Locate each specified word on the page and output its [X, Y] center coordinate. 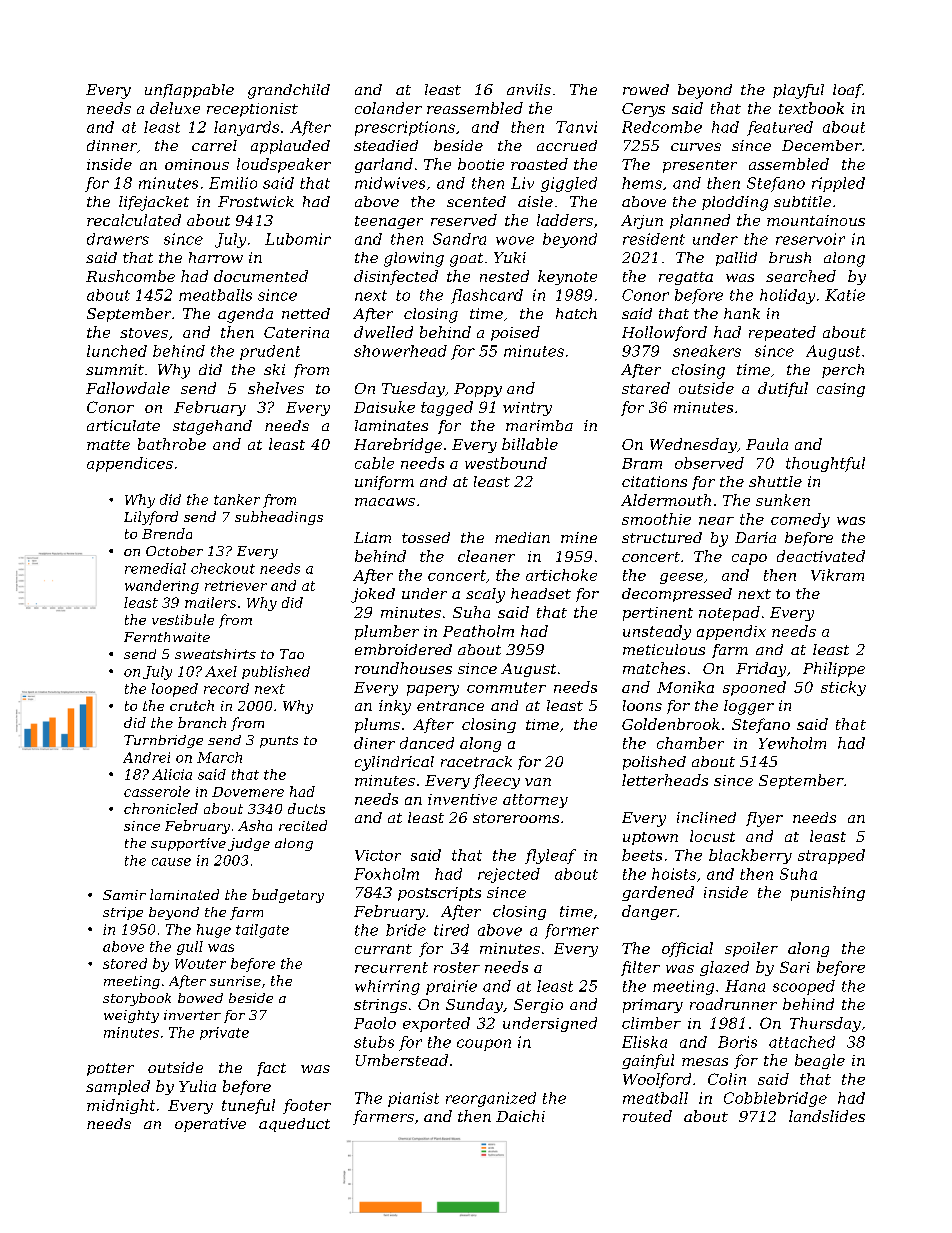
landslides [827, 1116]
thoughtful [825, 464]
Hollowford [664, 333]
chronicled [161, 808]
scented [476, 201]
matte [108, 445]
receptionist [252, 110]
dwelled [383, 332]
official [687, 949]
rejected [509, 875]
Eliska [644, 1042]
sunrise [235, 981]
